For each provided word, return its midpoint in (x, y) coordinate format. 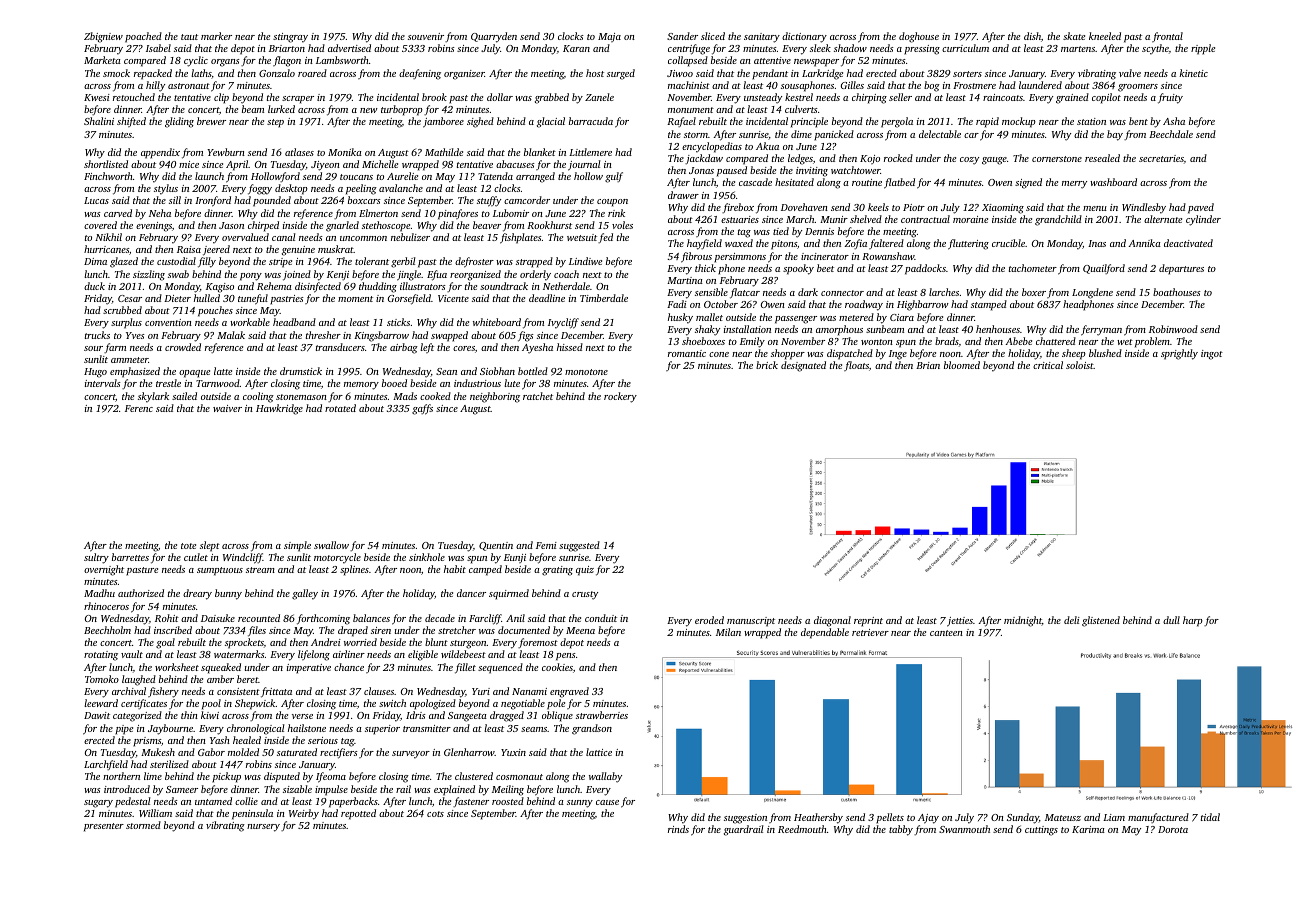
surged (621, 74)
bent (1138, 121)
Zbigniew (103, 37)
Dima (95, 261)
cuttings (1041, 831)
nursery (263, 828)
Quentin (496, 546)
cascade (755, 182)
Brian (928, 365)
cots (435, 814)
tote (188, 546)
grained (1072, 98)
